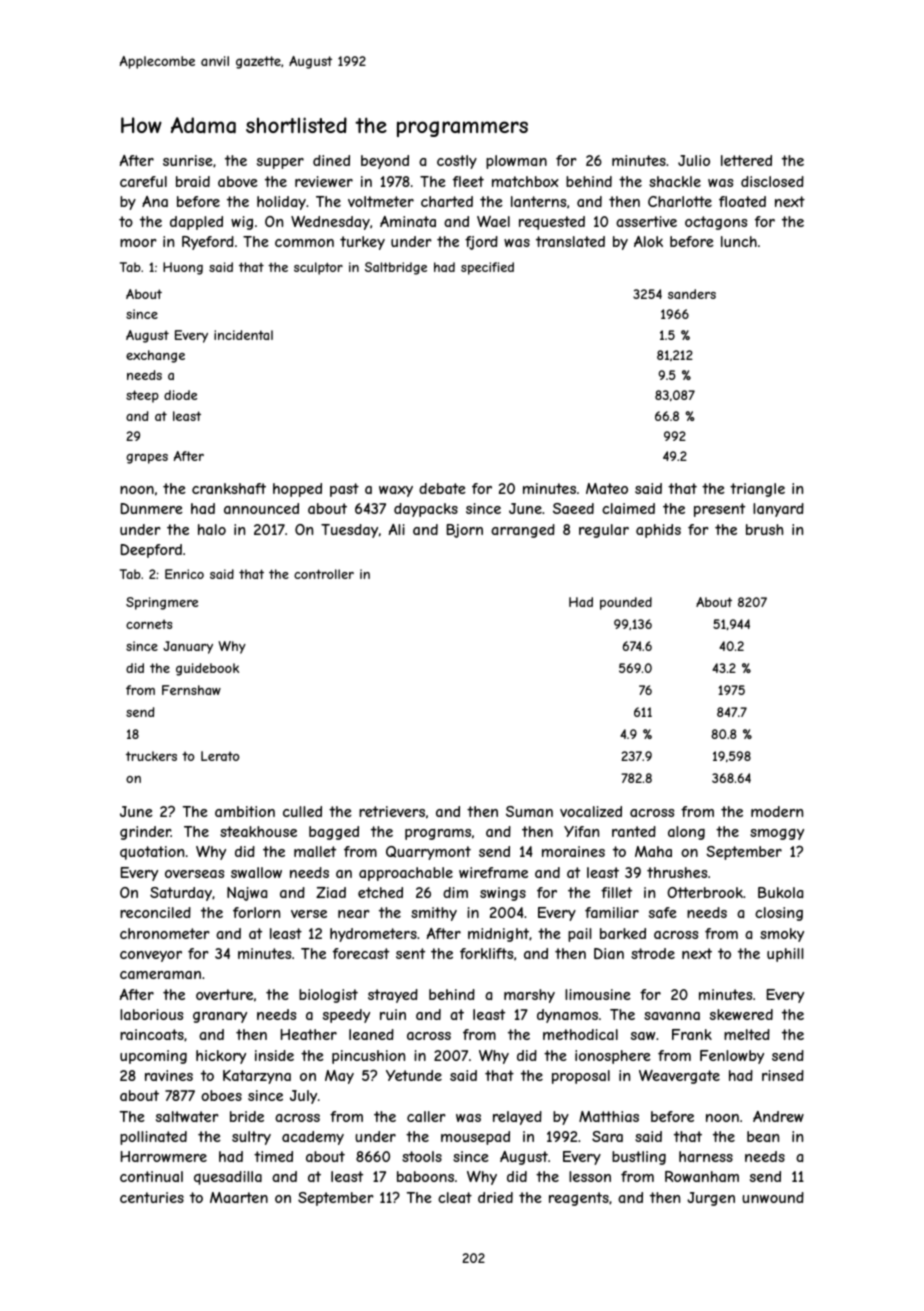 Image resolution: width=924 pixels, height=1311 pixels. Describe the element at coordinates (163, 1156) in the screenshot. I see `Harrowmere` at that location.
